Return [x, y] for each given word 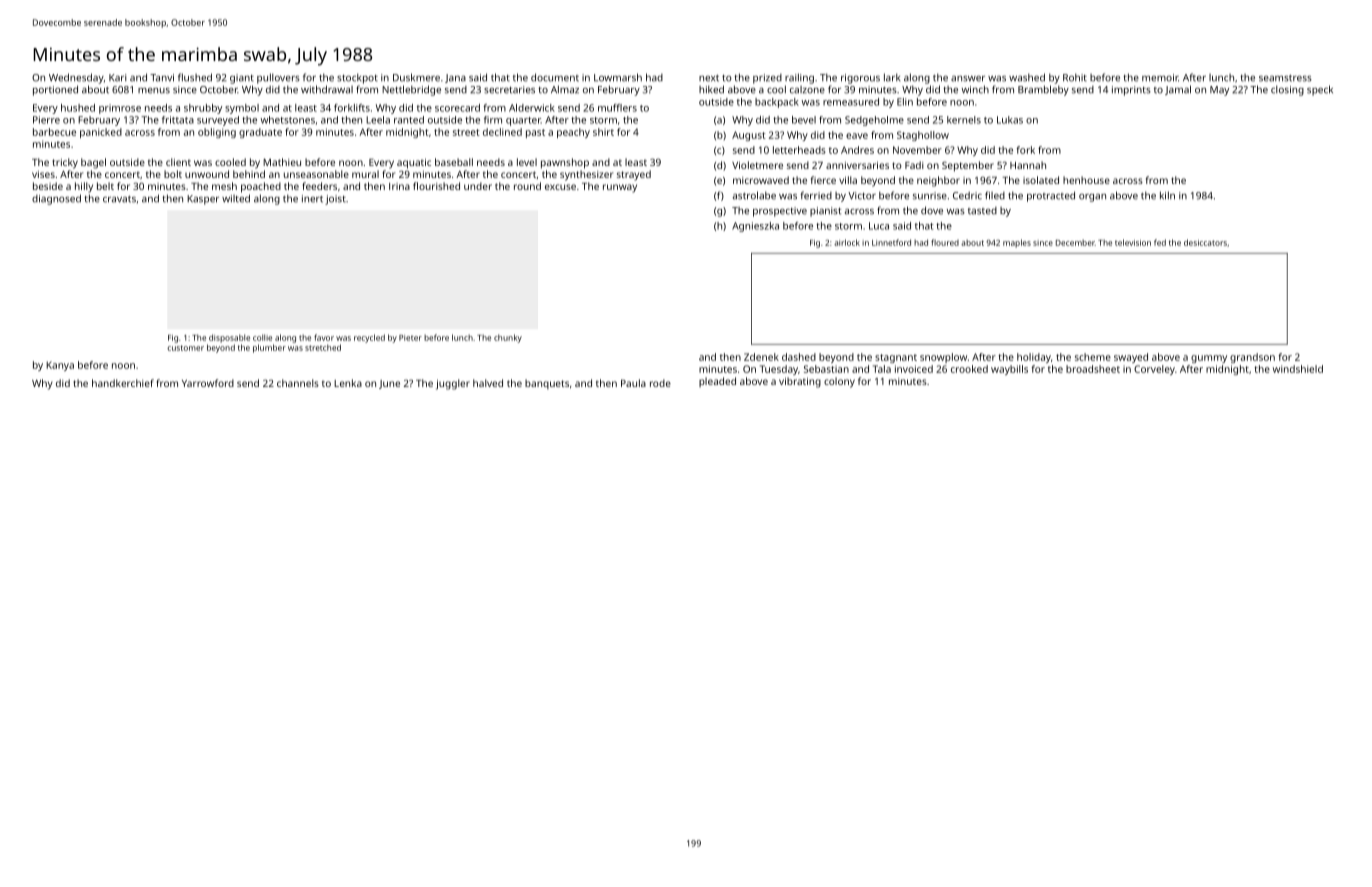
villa [848, 180]
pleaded [717, 382]
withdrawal [327, 89]
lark [892, 77]
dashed [799, 357]
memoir [1160, 78]
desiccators [1205, 242]
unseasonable [316, 174]
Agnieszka [755, 227]
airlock [847, 242]
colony [839, 382]
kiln [1167, 195]
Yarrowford [208, 383]
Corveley [1154, 370]
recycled [369, 338]
